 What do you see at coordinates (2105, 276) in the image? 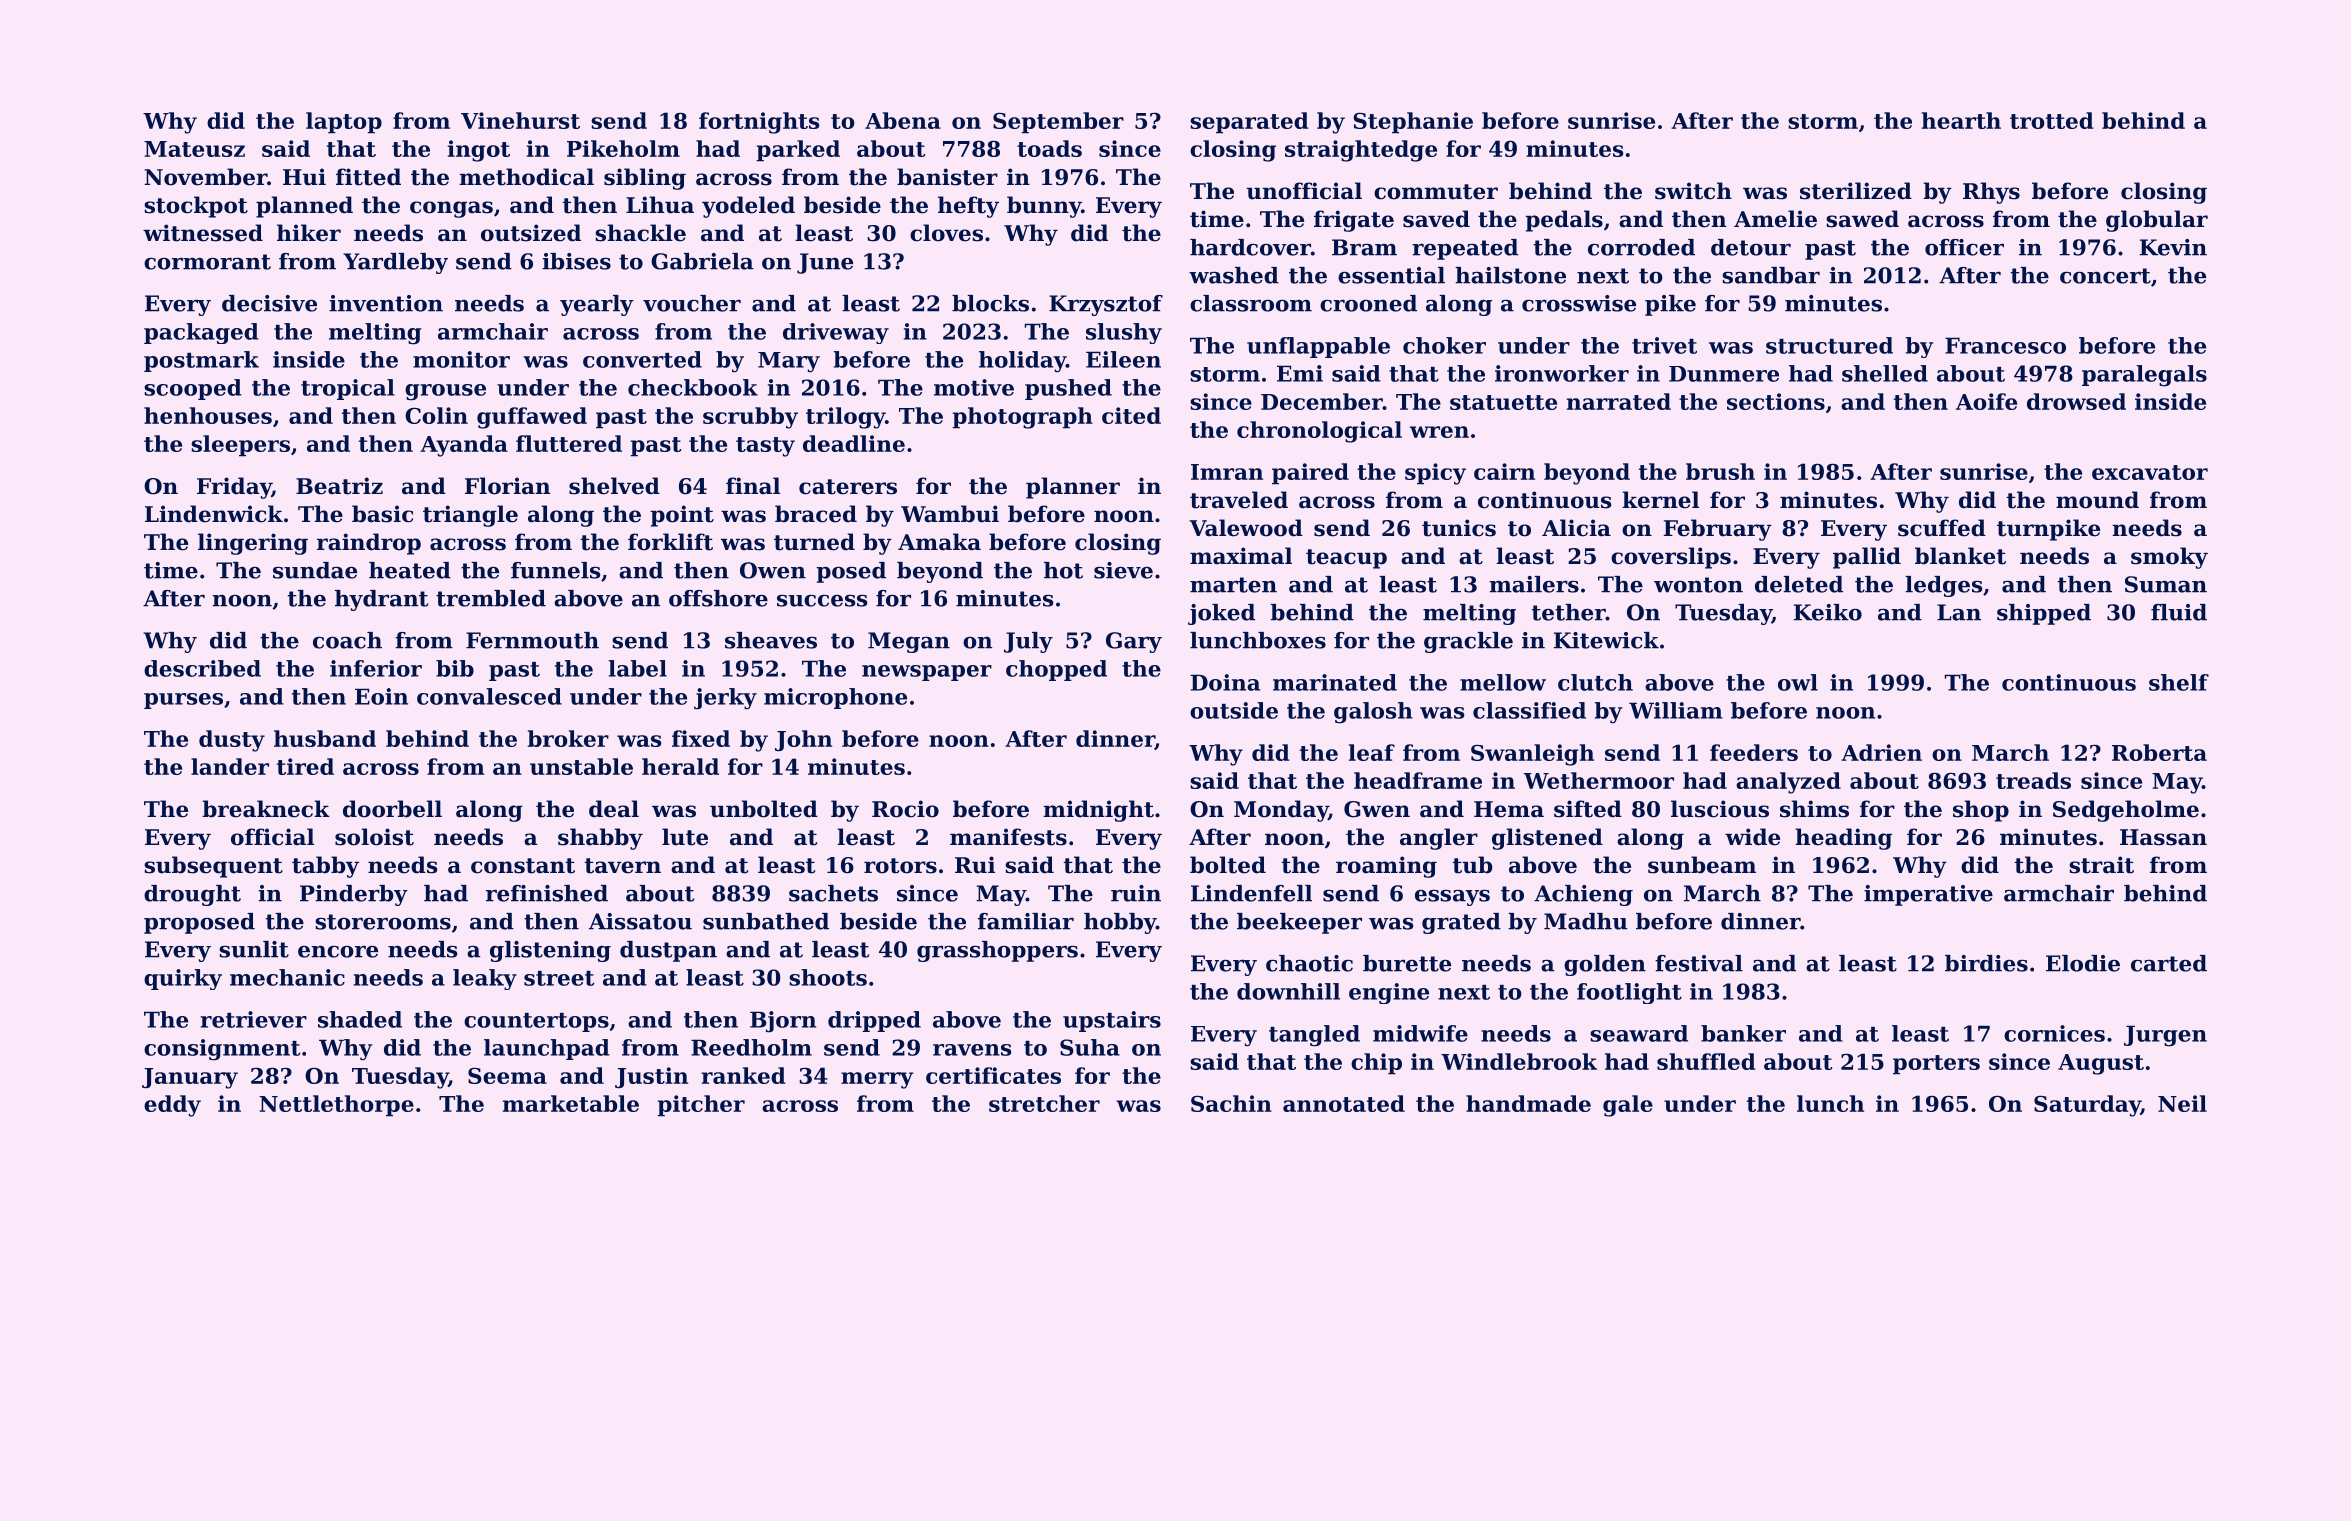
I see `concert` at bounding box center [2105, 276].
